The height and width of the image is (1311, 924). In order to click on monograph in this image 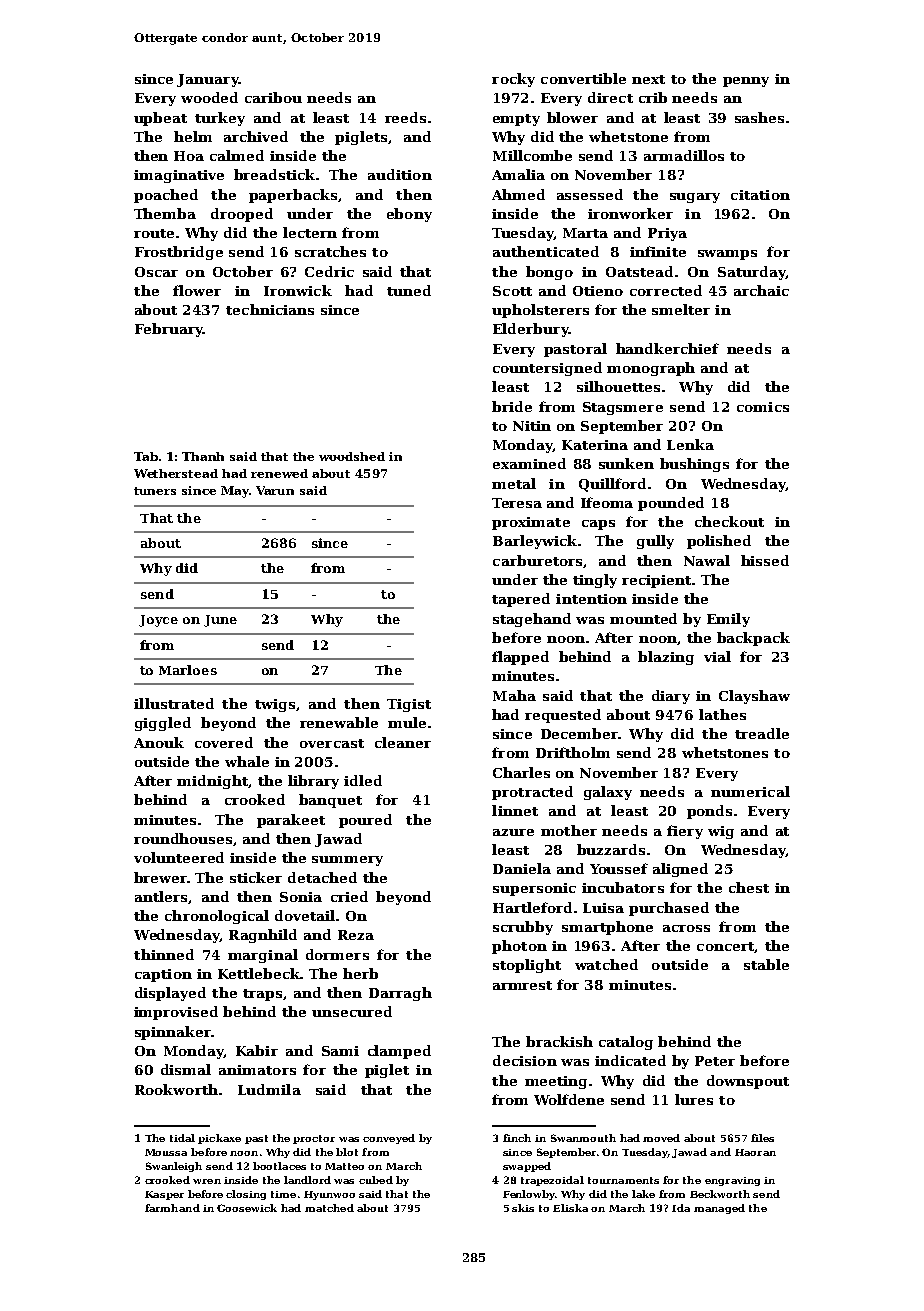, I will do `click(651, 369)`.
